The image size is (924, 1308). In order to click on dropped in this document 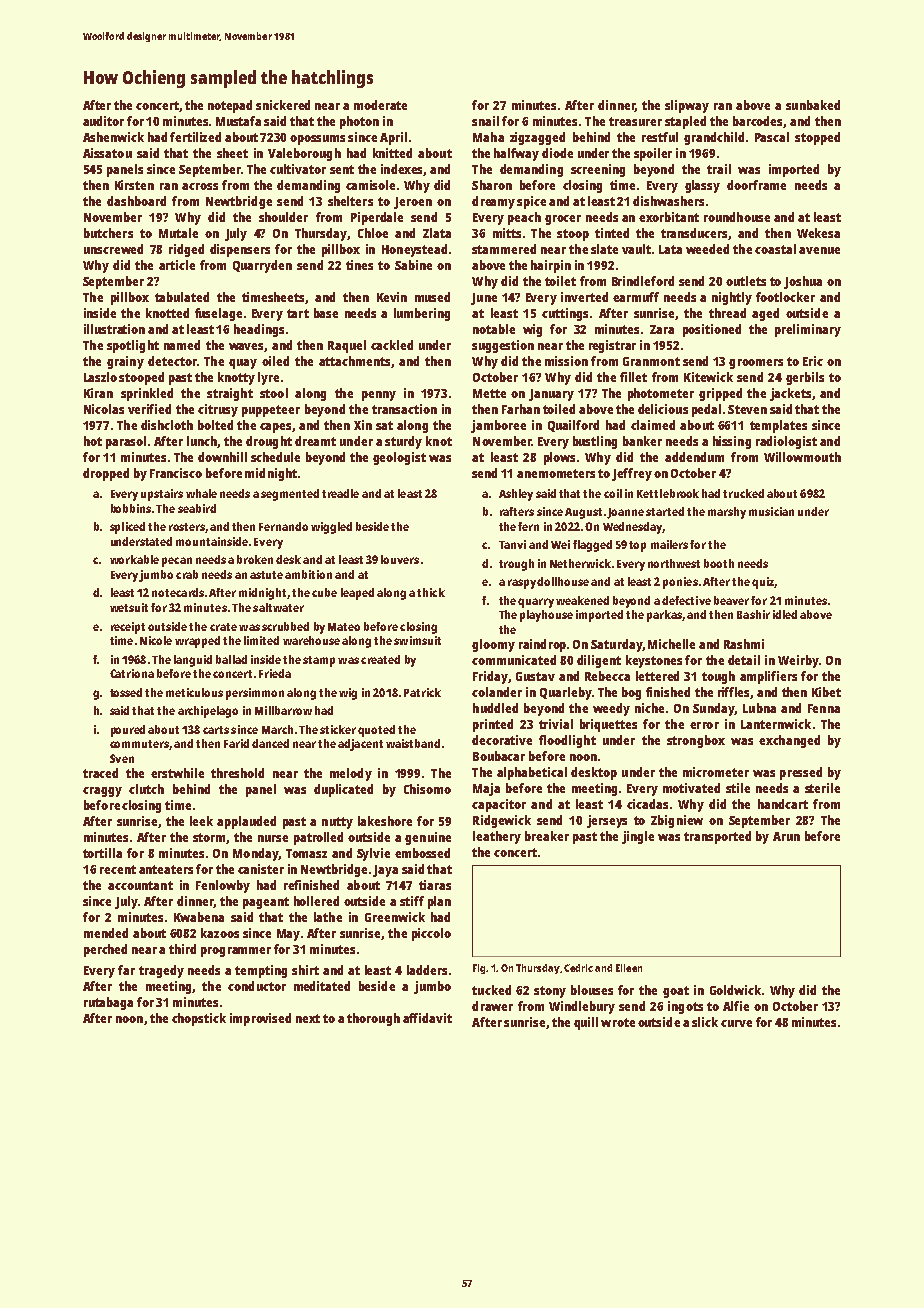, I will do `click(106, 474)`.
